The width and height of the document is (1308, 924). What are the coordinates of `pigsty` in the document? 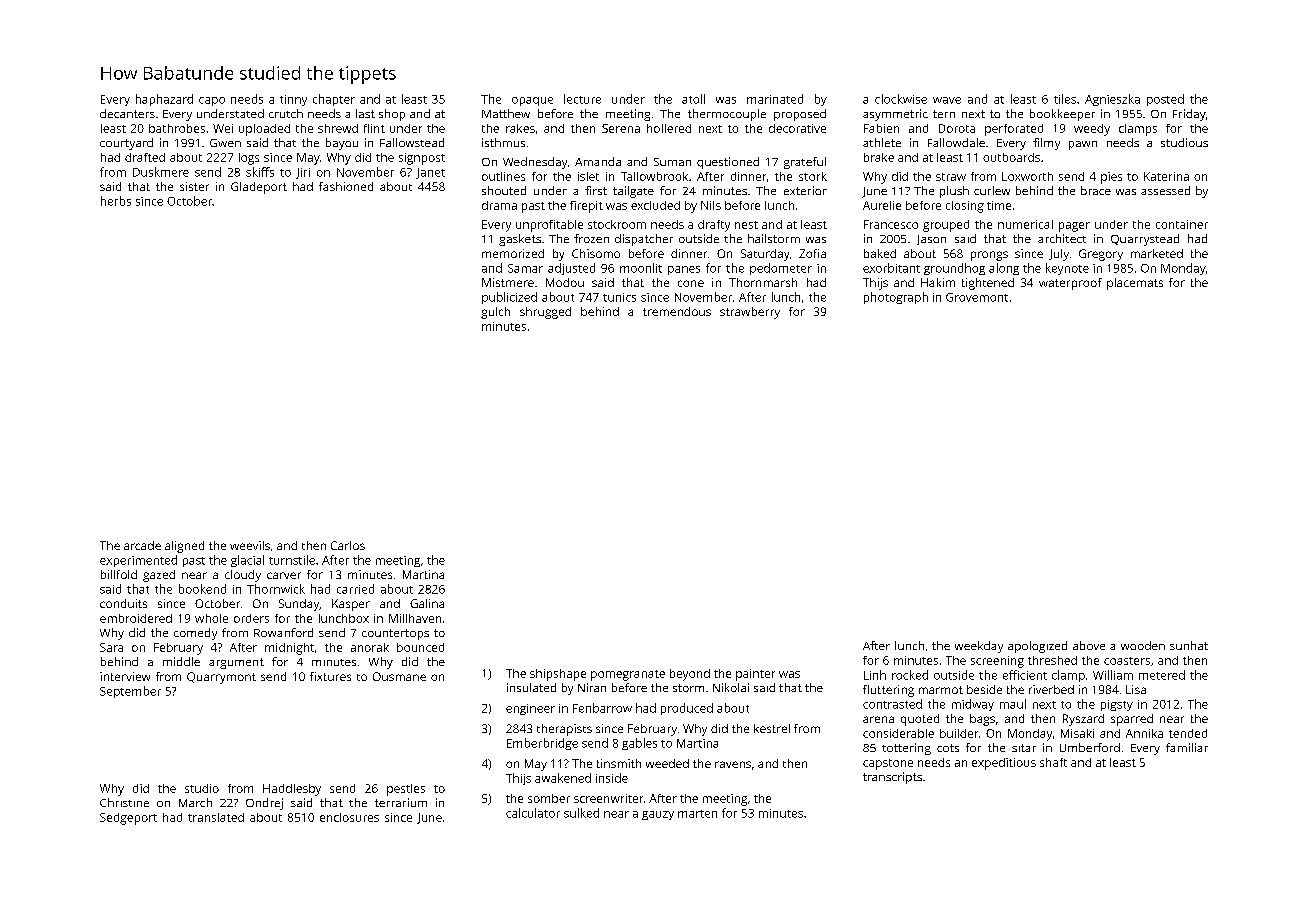 It's located at (1117, 705).
